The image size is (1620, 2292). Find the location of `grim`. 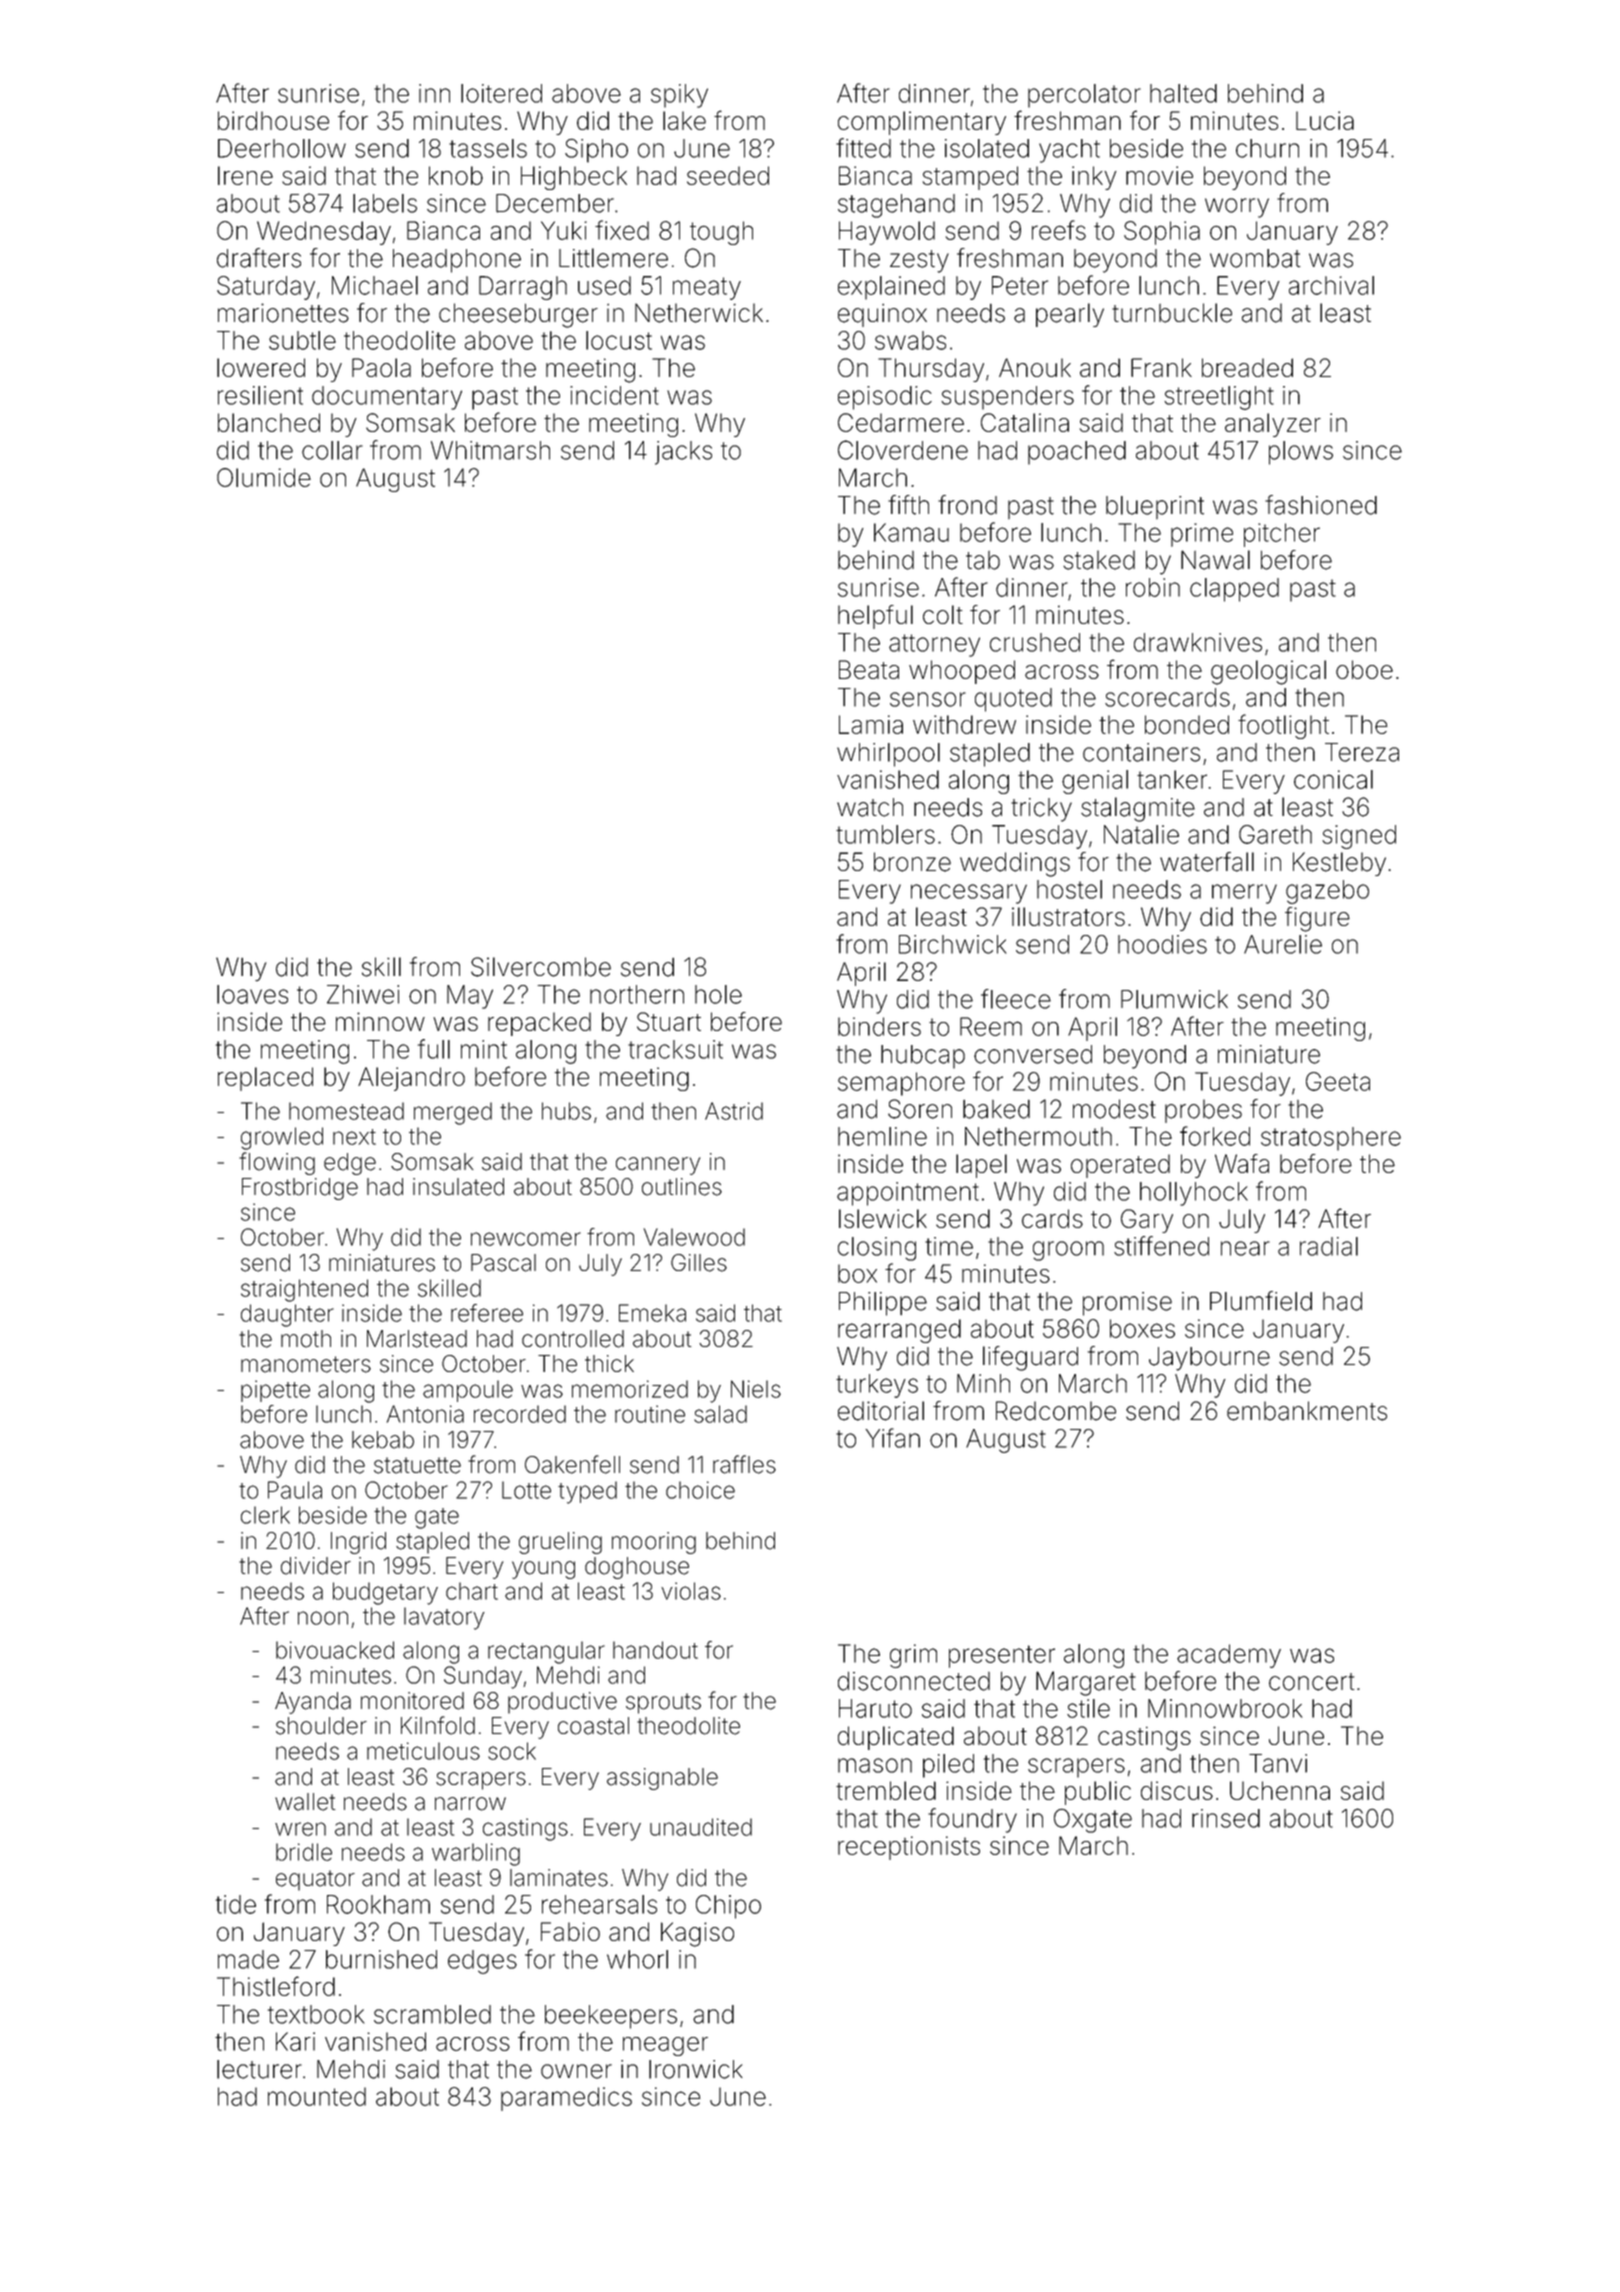

grim is located at coordinates (913, 1656).
